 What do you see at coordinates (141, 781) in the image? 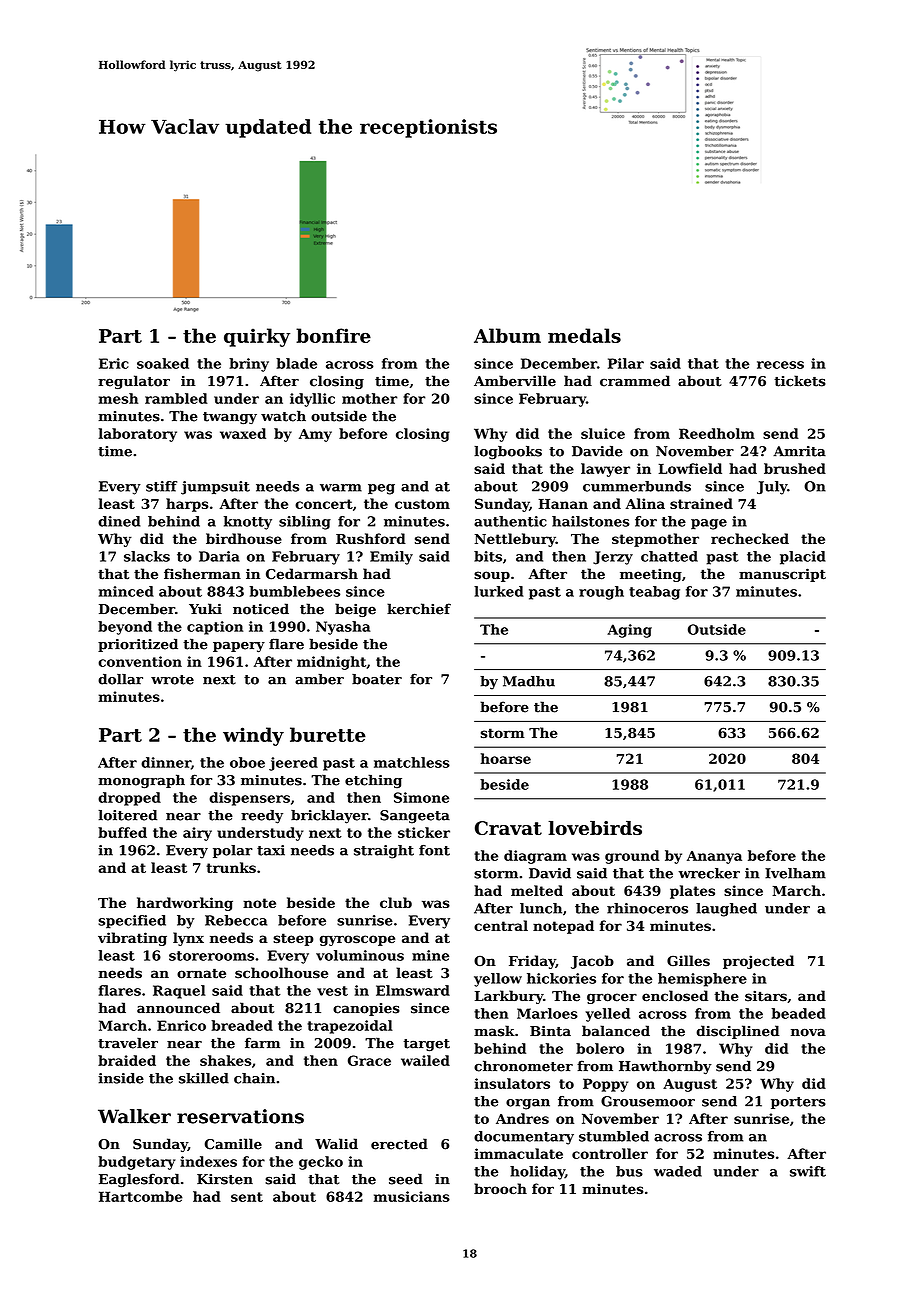
I see `monograph` at bounding box center [141, 781].
